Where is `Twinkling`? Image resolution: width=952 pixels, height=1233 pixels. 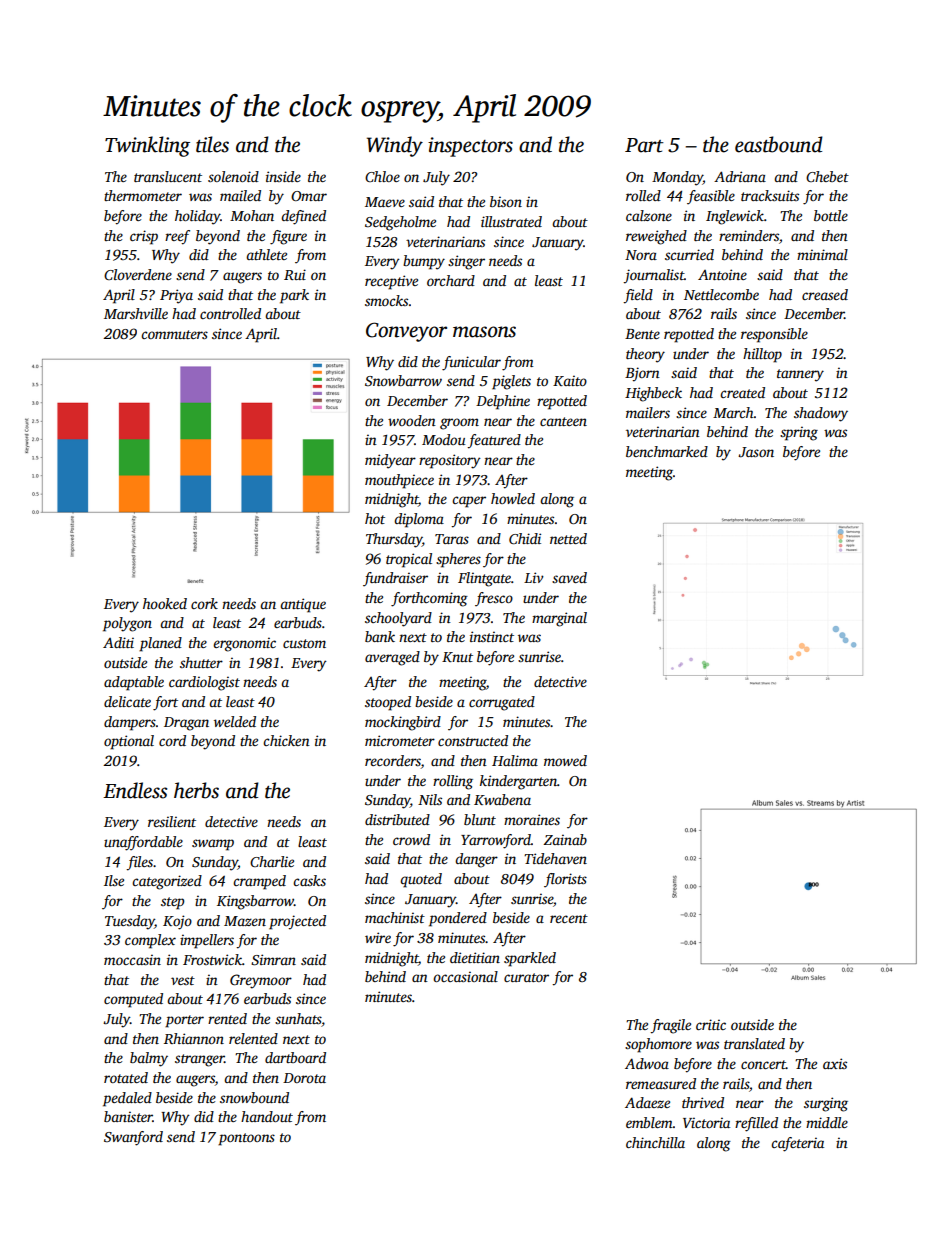 Twinkling is located at coordinates (147, 146).
